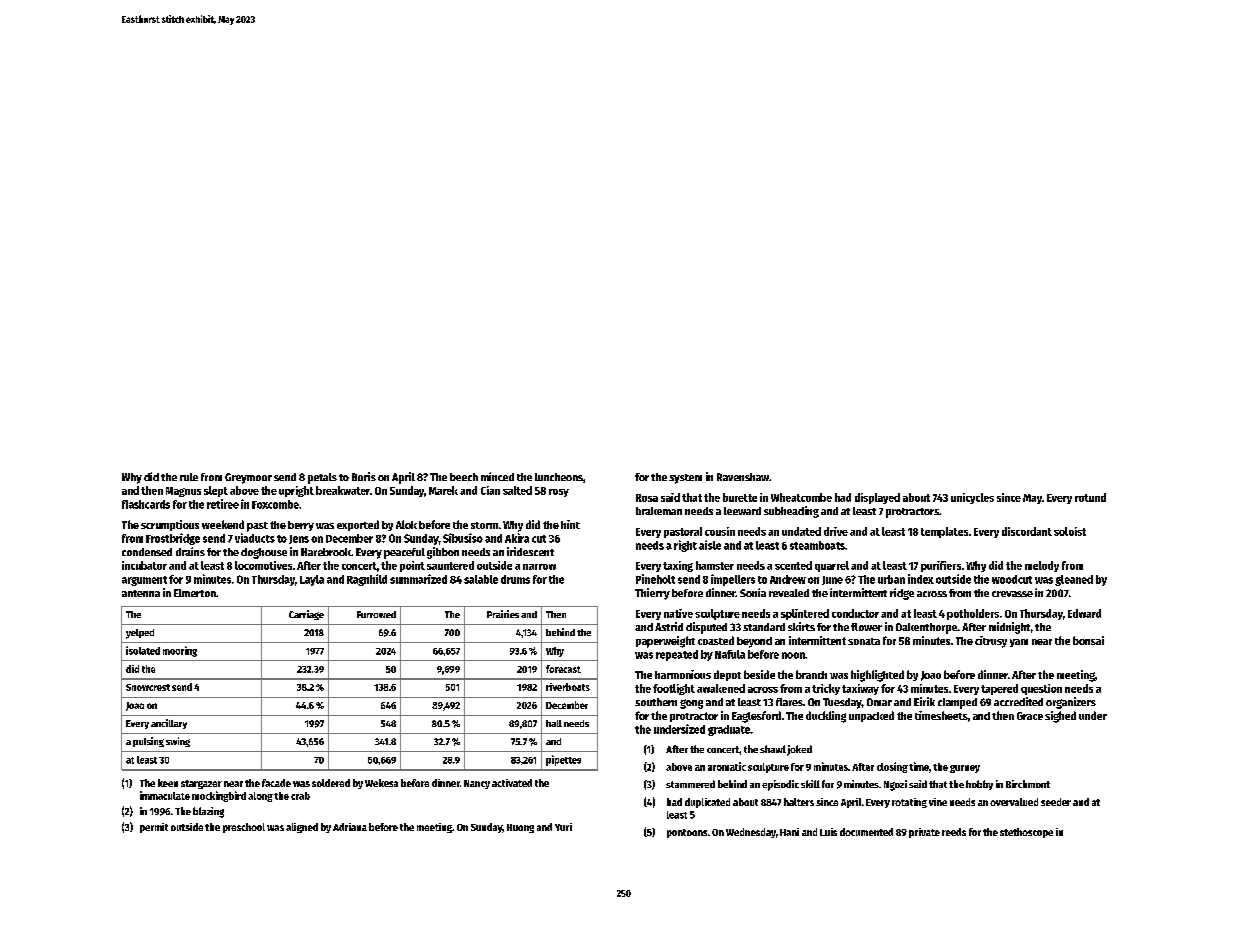 Image resolution: width=1233 pixels, height=952 pixels. Describe the element at coordinates (559, 477) in the image. I see `luncheons` at that location.
